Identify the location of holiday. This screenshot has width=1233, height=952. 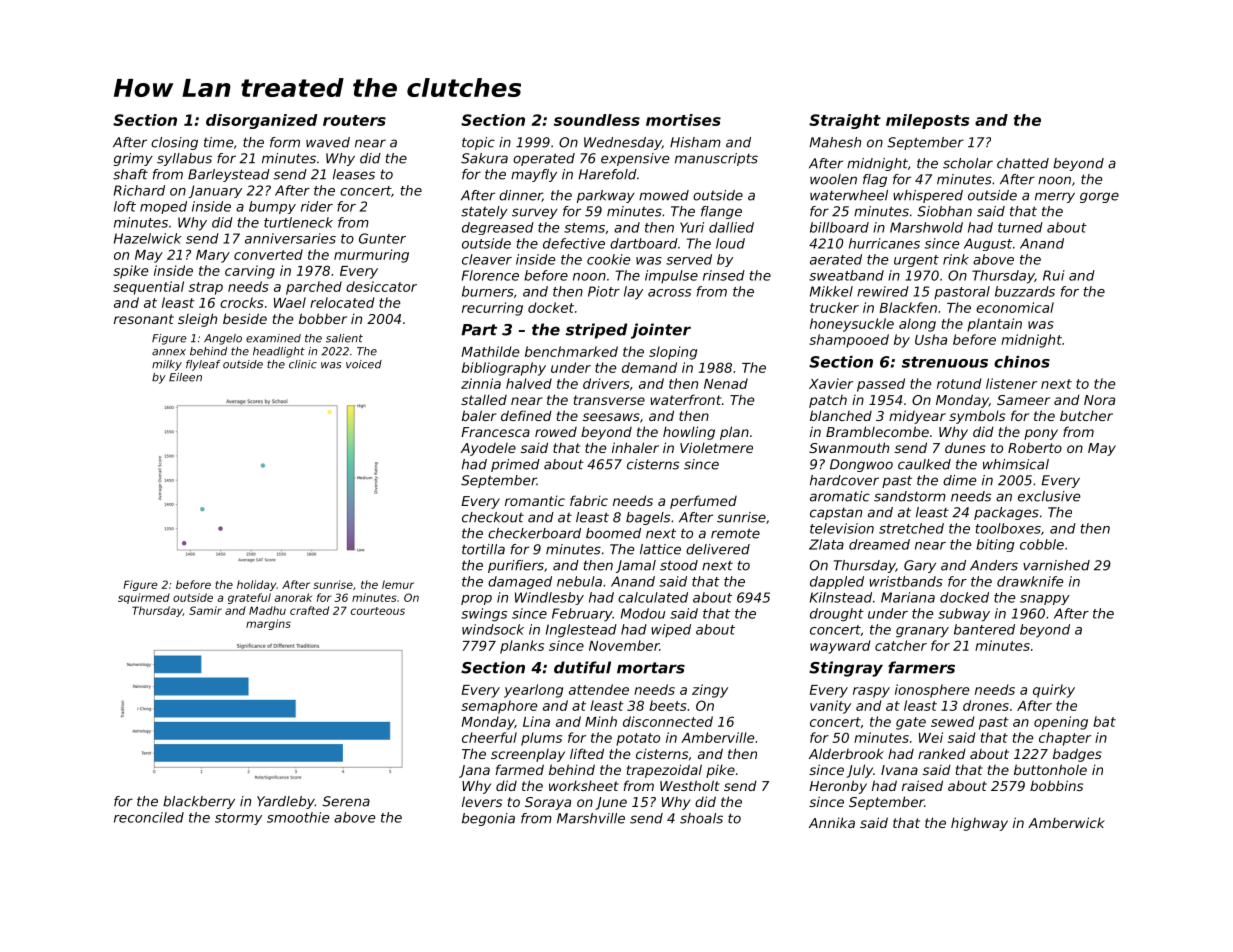
(257, 585).
